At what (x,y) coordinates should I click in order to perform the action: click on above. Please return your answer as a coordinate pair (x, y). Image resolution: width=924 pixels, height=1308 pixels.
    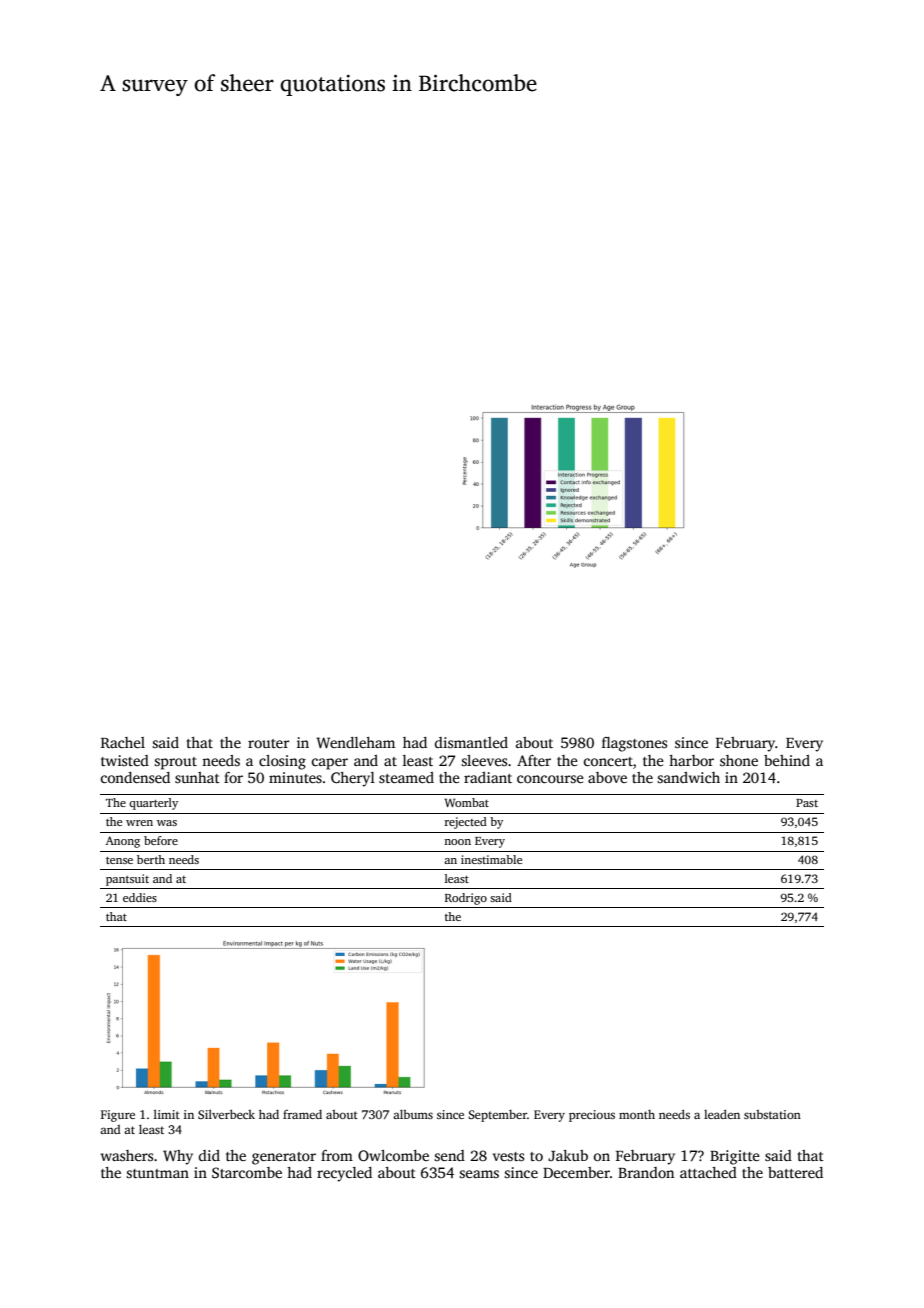
    Looking at the image, I should click on (607, 777).
